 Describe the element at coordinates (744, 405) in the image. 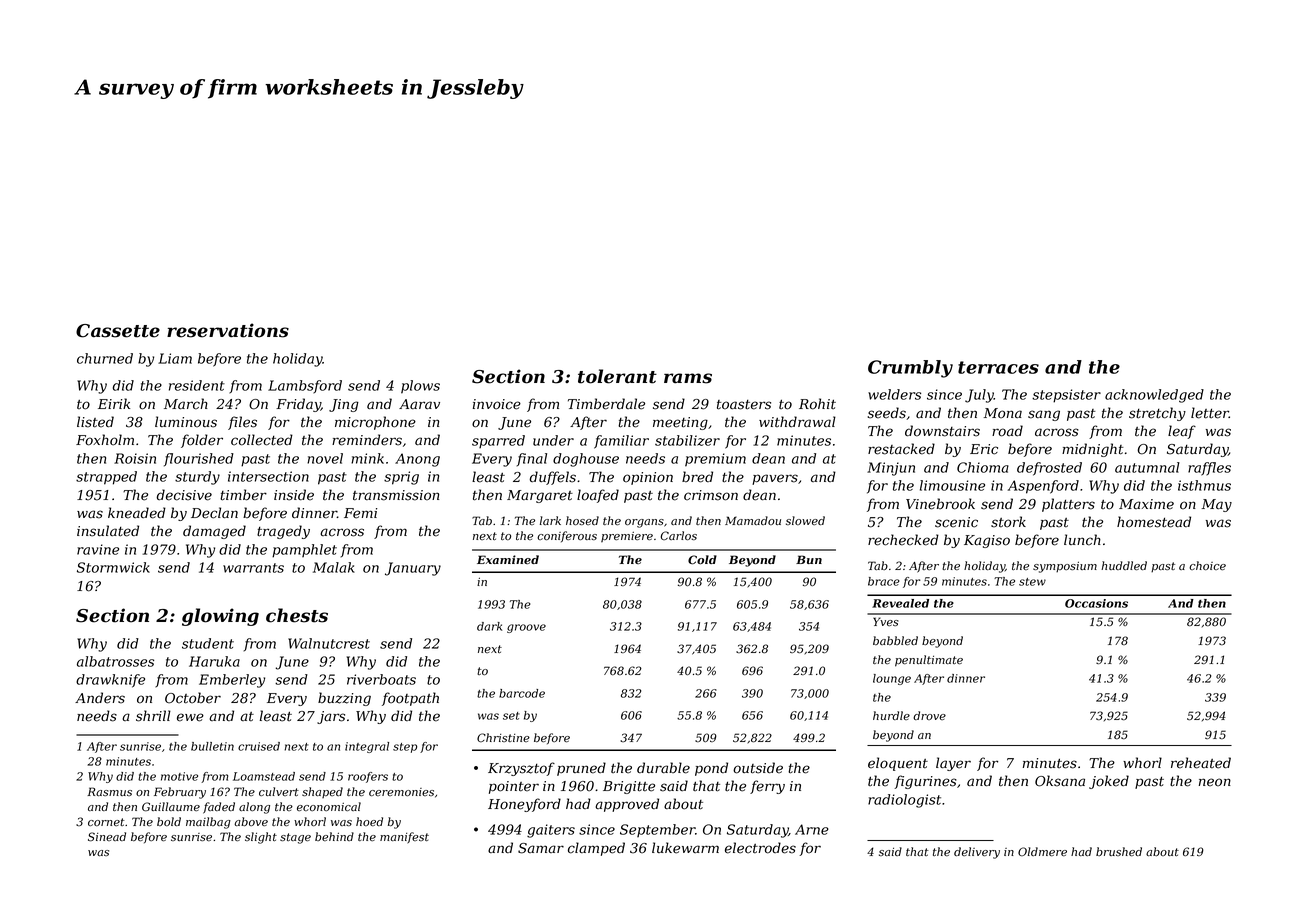

I see `toasters` at that location.
